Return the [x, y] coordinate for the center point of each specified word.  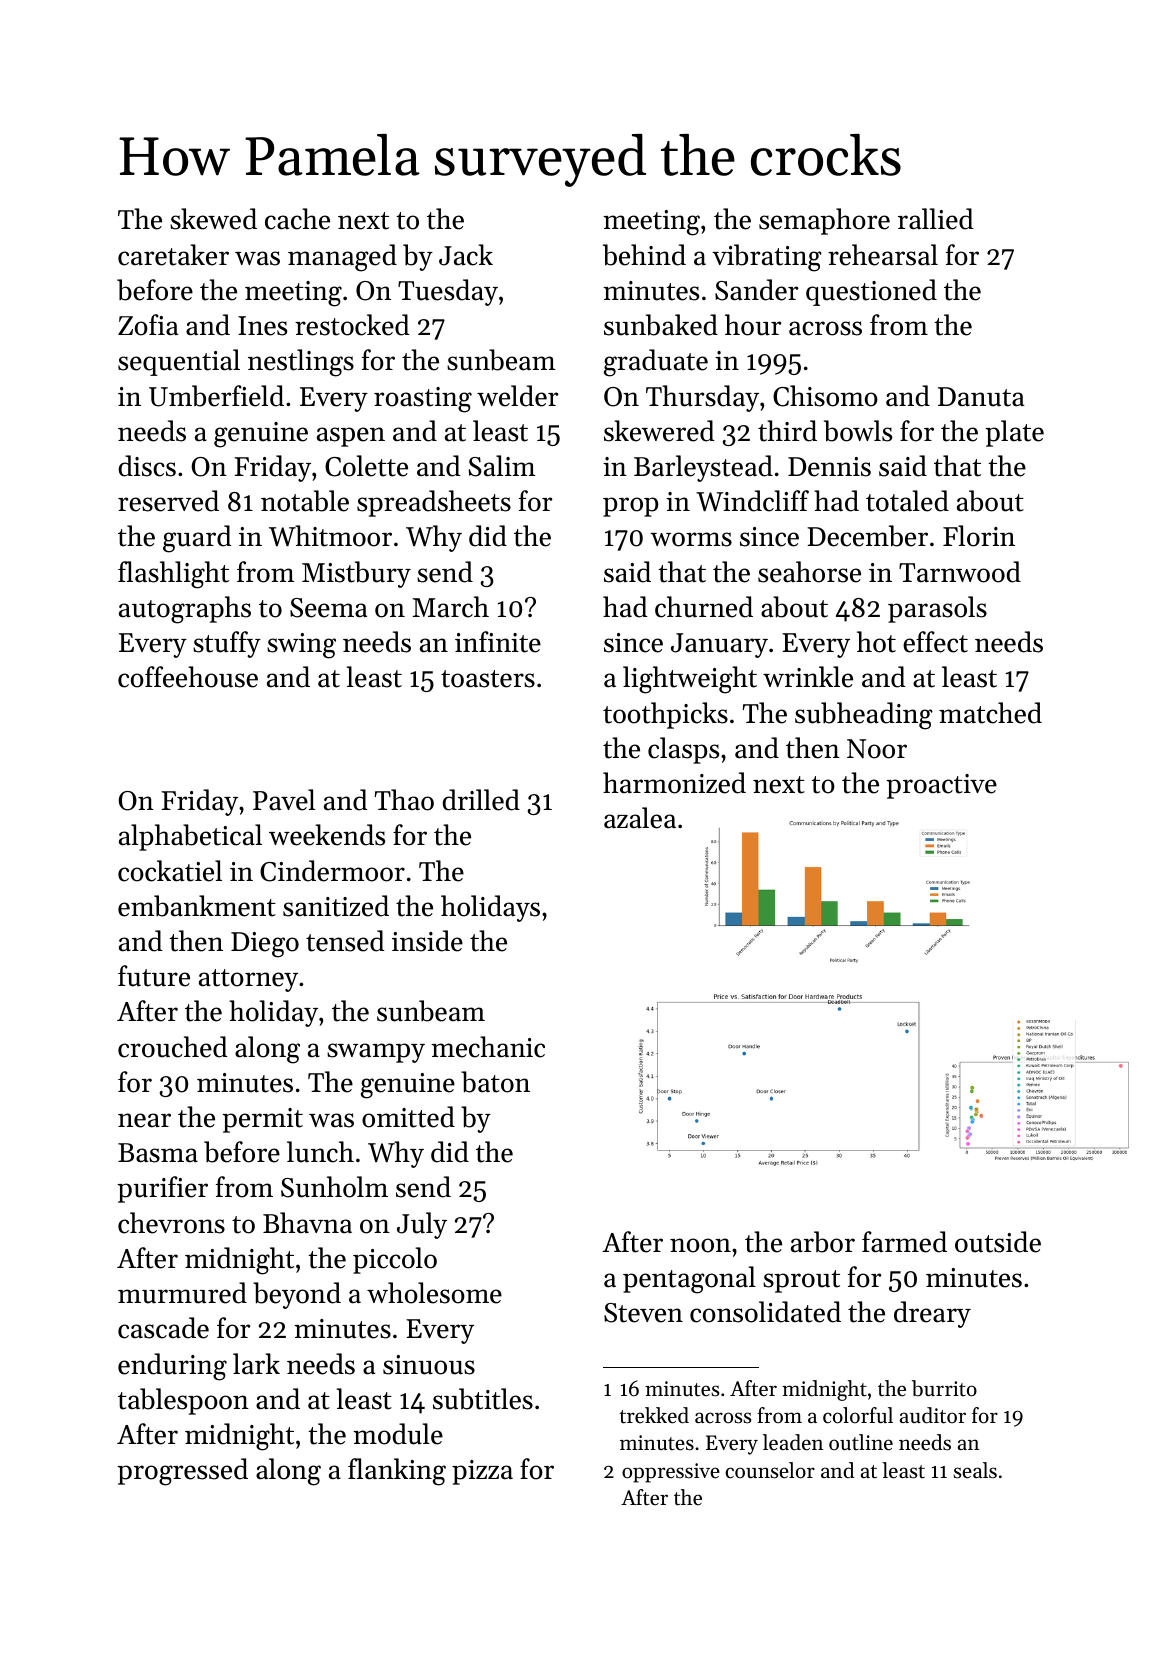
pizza [482, 1472]
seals [975, 1470]
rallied [935, 219]
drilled [481, 800]
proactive [941, 786]
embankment [197, 906]
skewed [213, 219]
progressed [182, 1472]
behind [644, 255]
